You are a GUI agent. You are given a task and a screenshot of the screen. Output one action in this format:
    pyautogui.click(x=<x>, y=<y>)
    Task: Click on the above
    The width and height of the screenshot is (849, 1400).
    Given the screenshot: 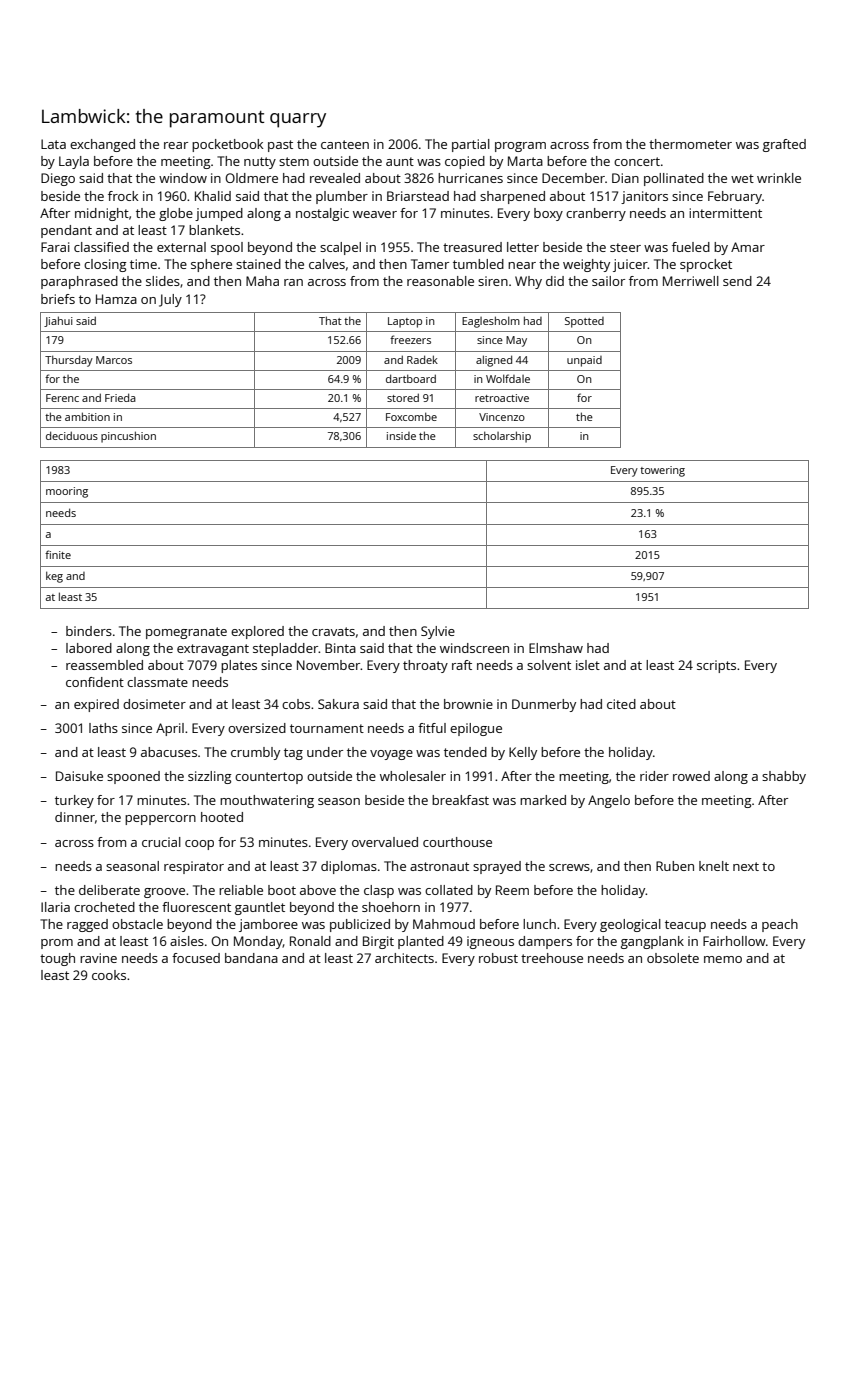 What is the action you would take?
    pyautogui.click(x=318, y=890)
